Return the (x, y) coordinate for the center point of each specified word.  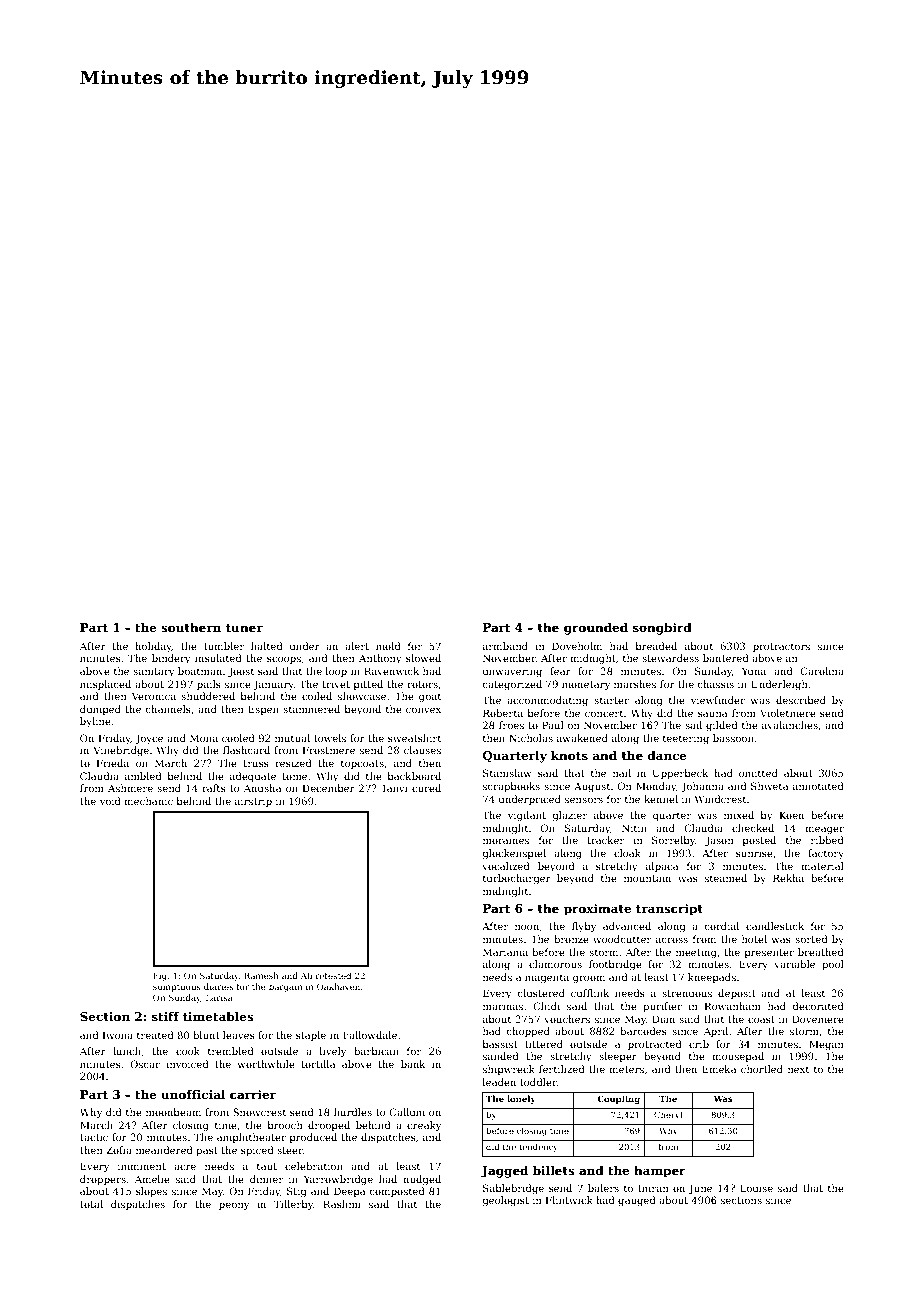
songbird (662, 629)
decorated (818, 1006)
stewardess (670, 658)
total (91, 1204)
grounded (596, 629)
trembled (231, 1051)
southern (191, 627)
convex (423, 710)
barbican (376, 1051)
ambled (143, 776)
